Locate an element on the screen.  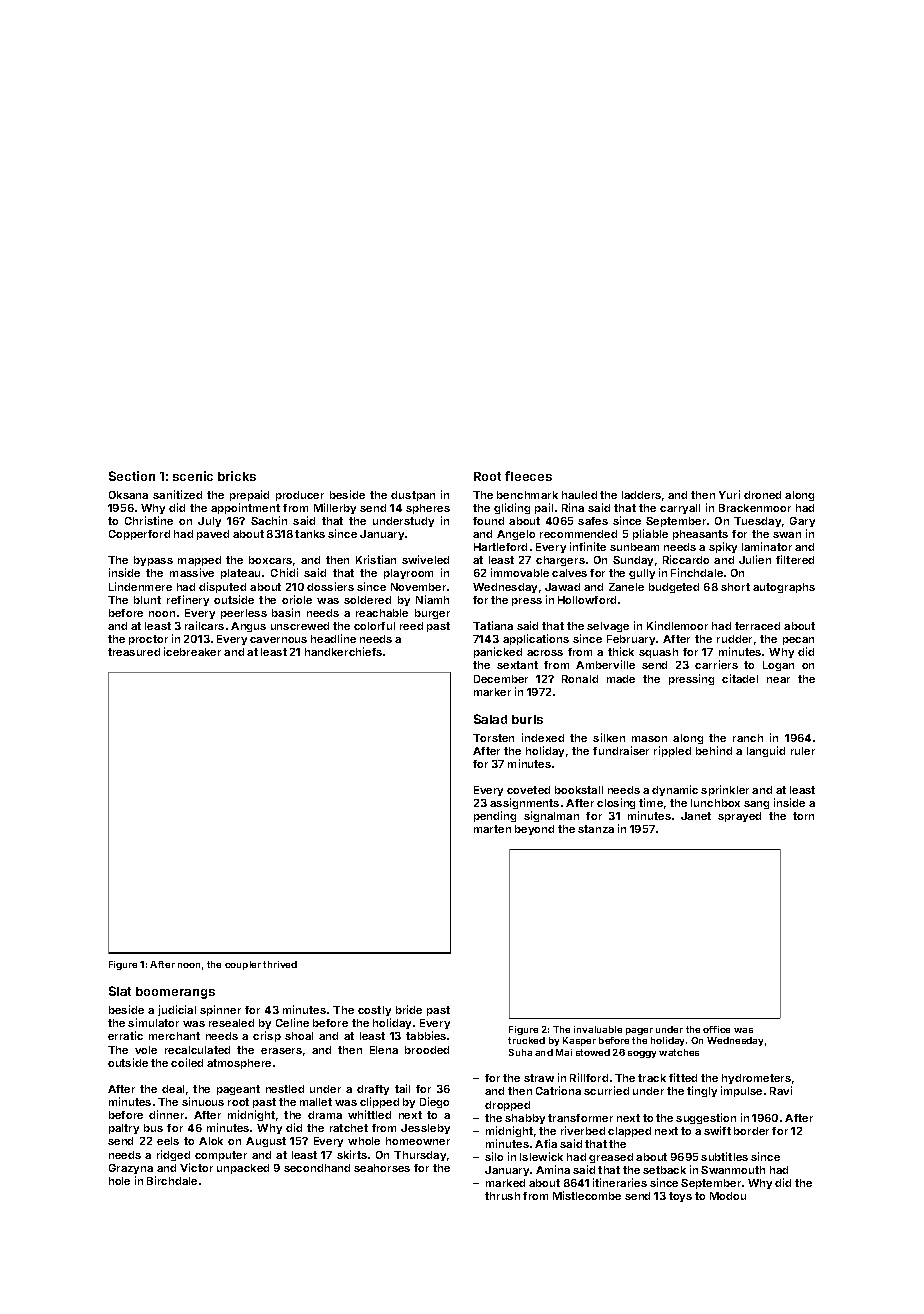
torn is located at coordinates (803, 816).
